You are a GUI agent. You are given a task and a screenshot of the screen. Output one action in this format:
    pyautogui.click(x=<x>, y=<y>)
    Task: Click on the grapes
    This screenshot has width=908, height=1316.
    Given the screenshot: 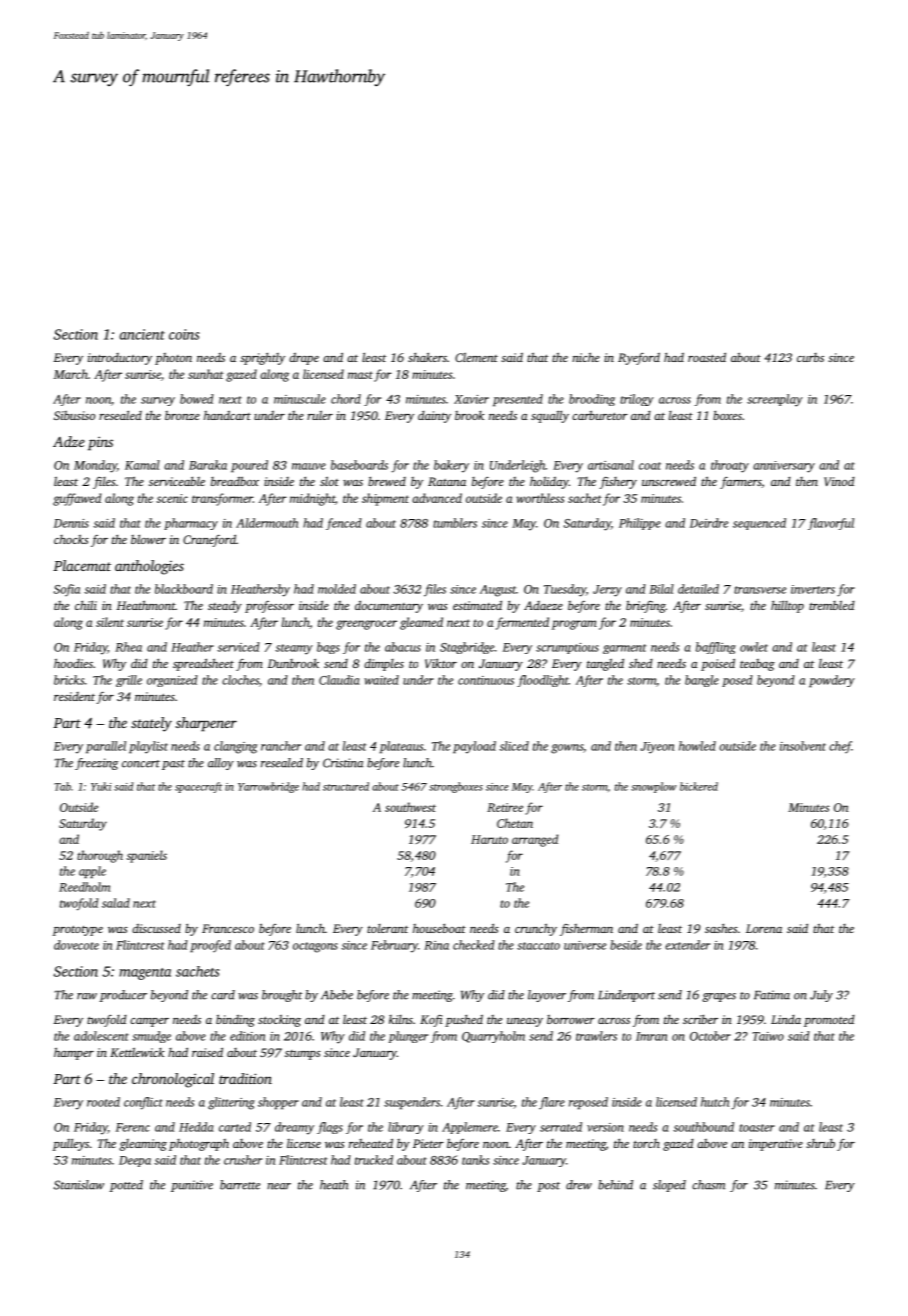 What is the action you would take?
    pyautogui.click(x=719, y=997)
